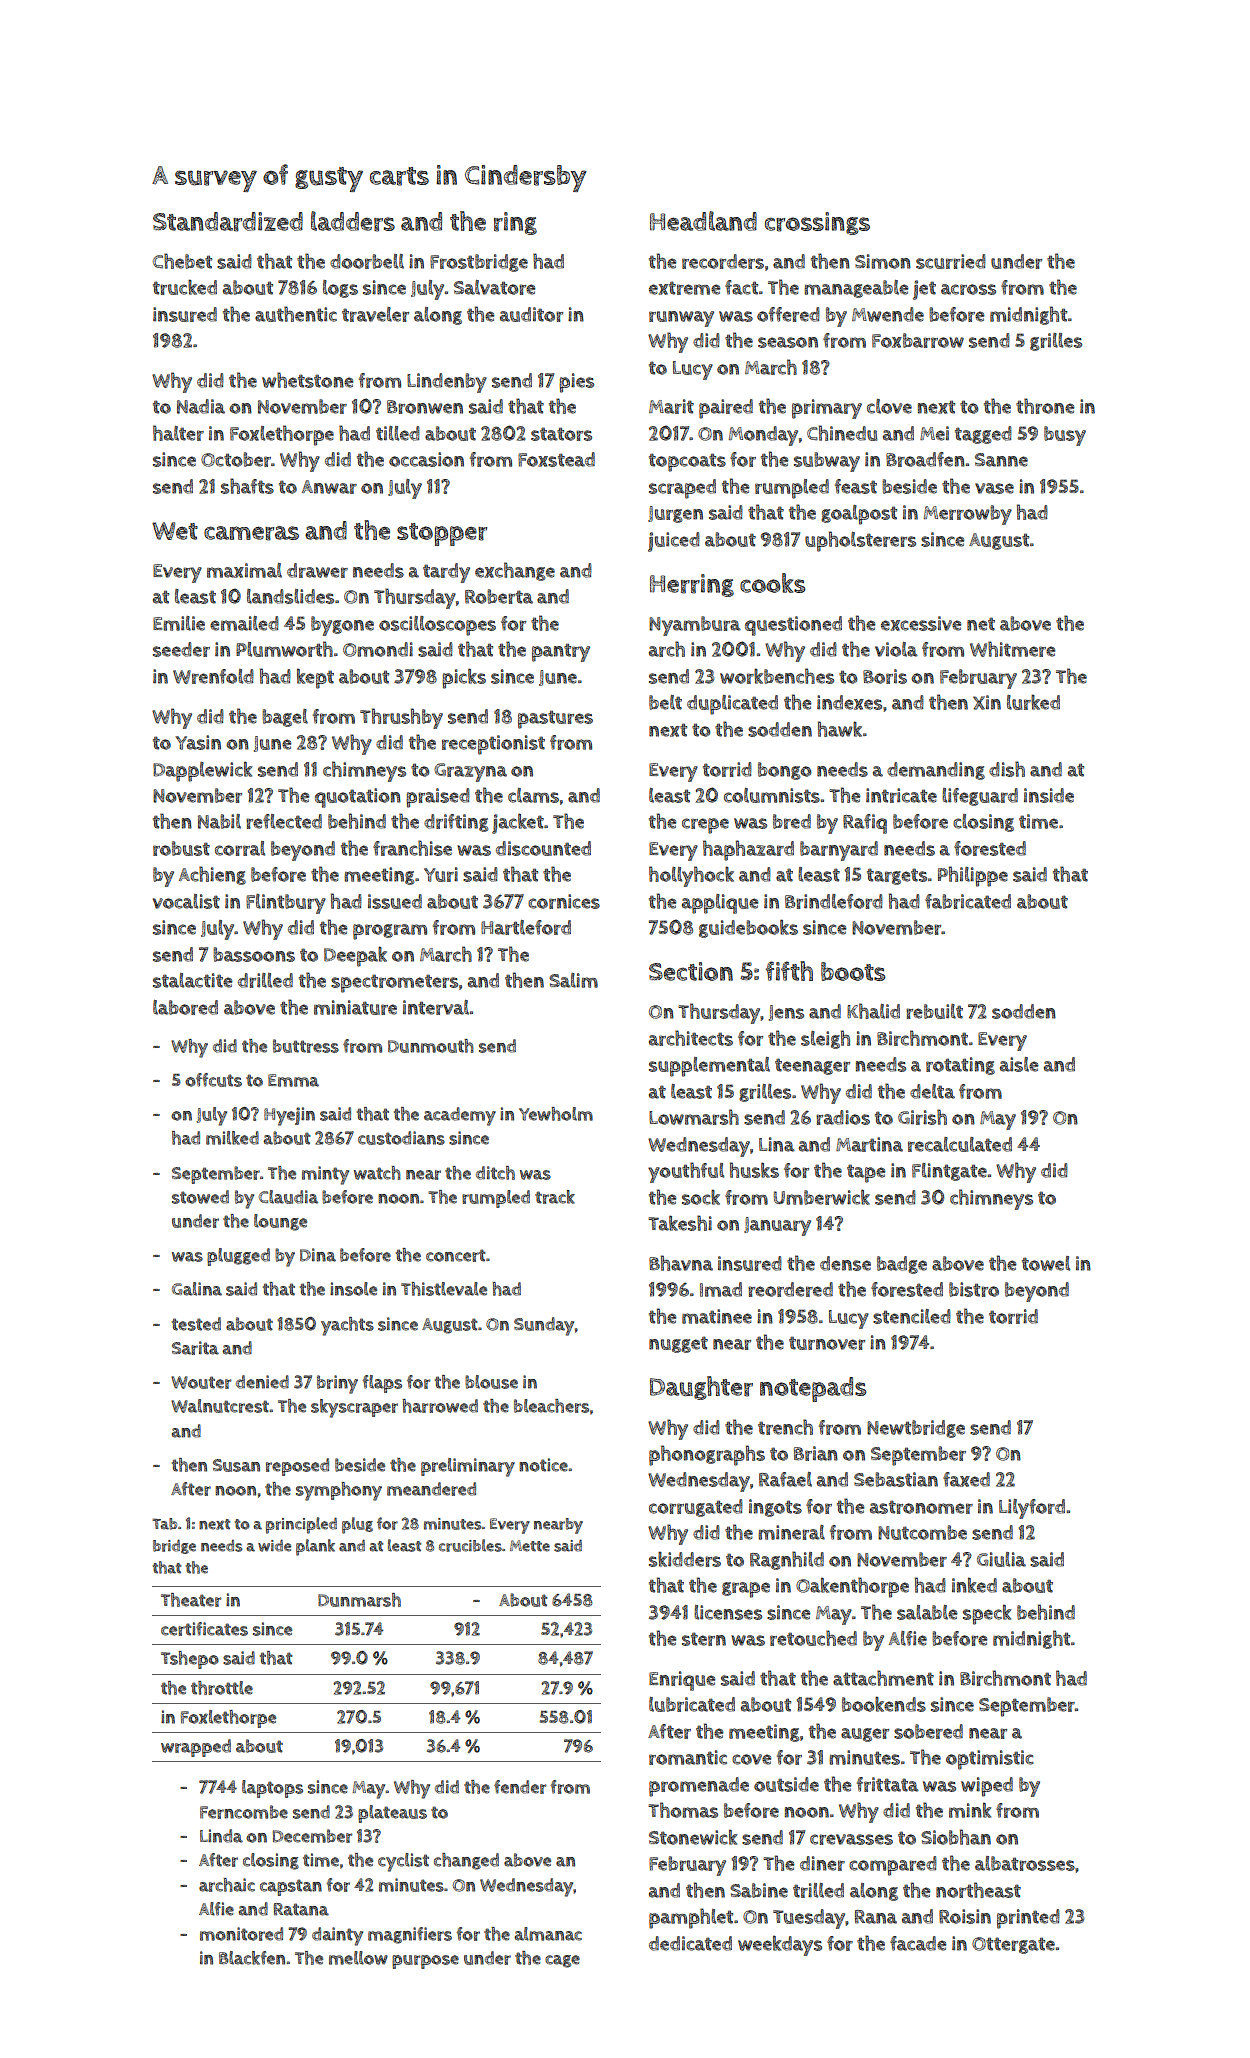  What do you see at coordinates (1013, 1945) in the screenshot?
I see `Ottergate` at bounding box center [1013, 1945].
